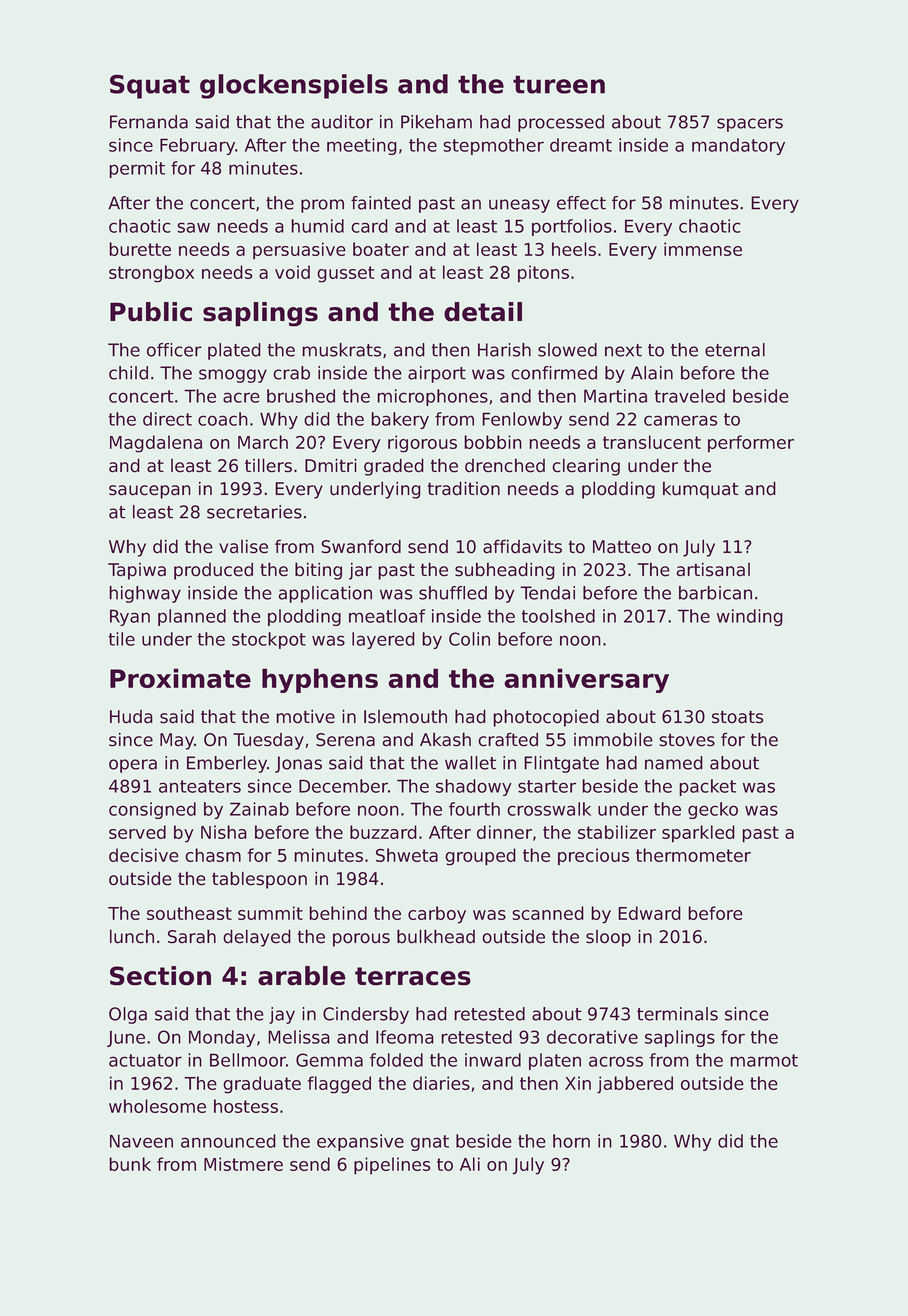  Describe the element at coordinates (392, 1166) in the document. I see `pipelines` at that location.
